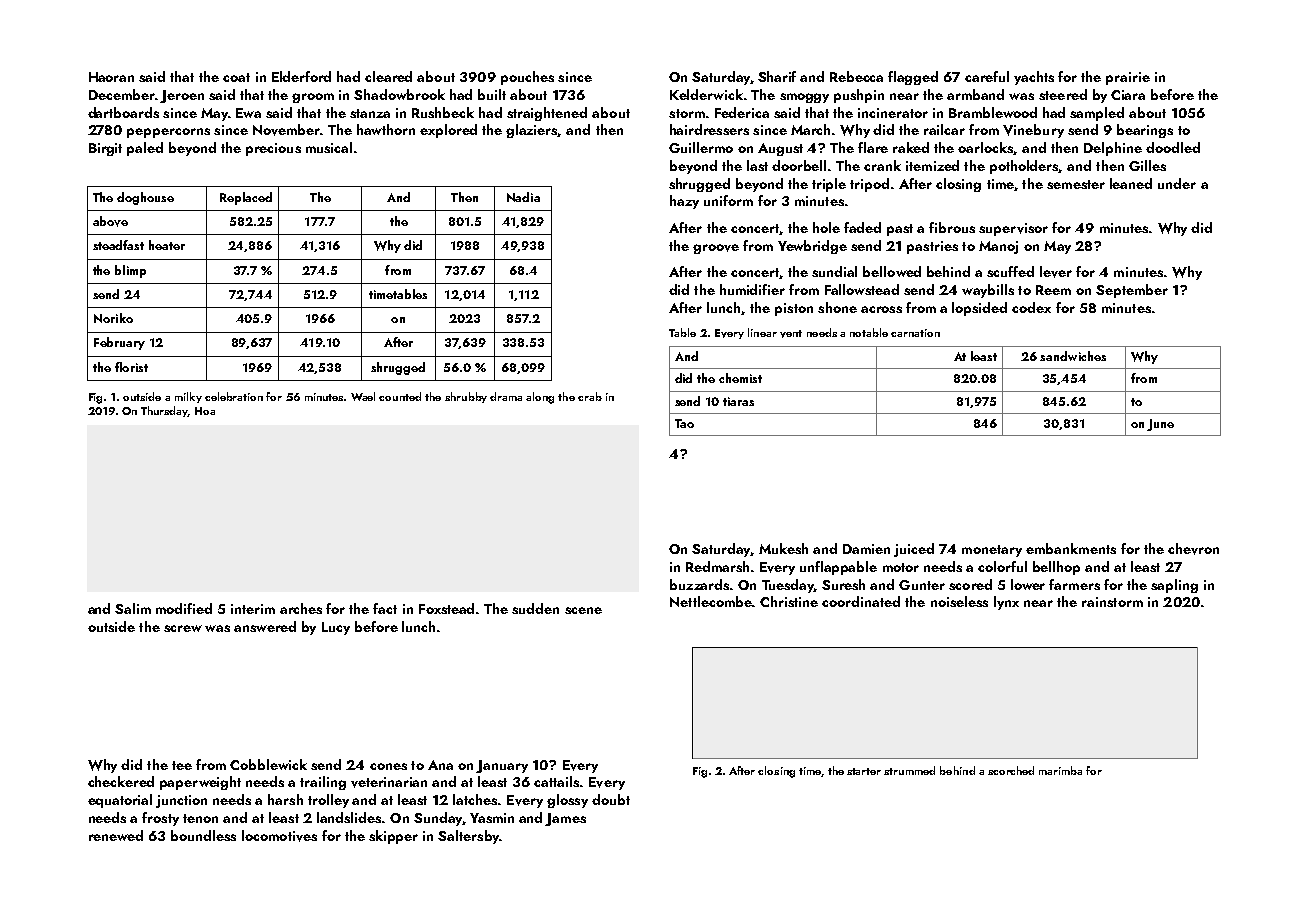 This screenshot has height=924, width=1308. Describe the element at coordinates (742, 112) in the screenshot. I see `Federica` at that location.
